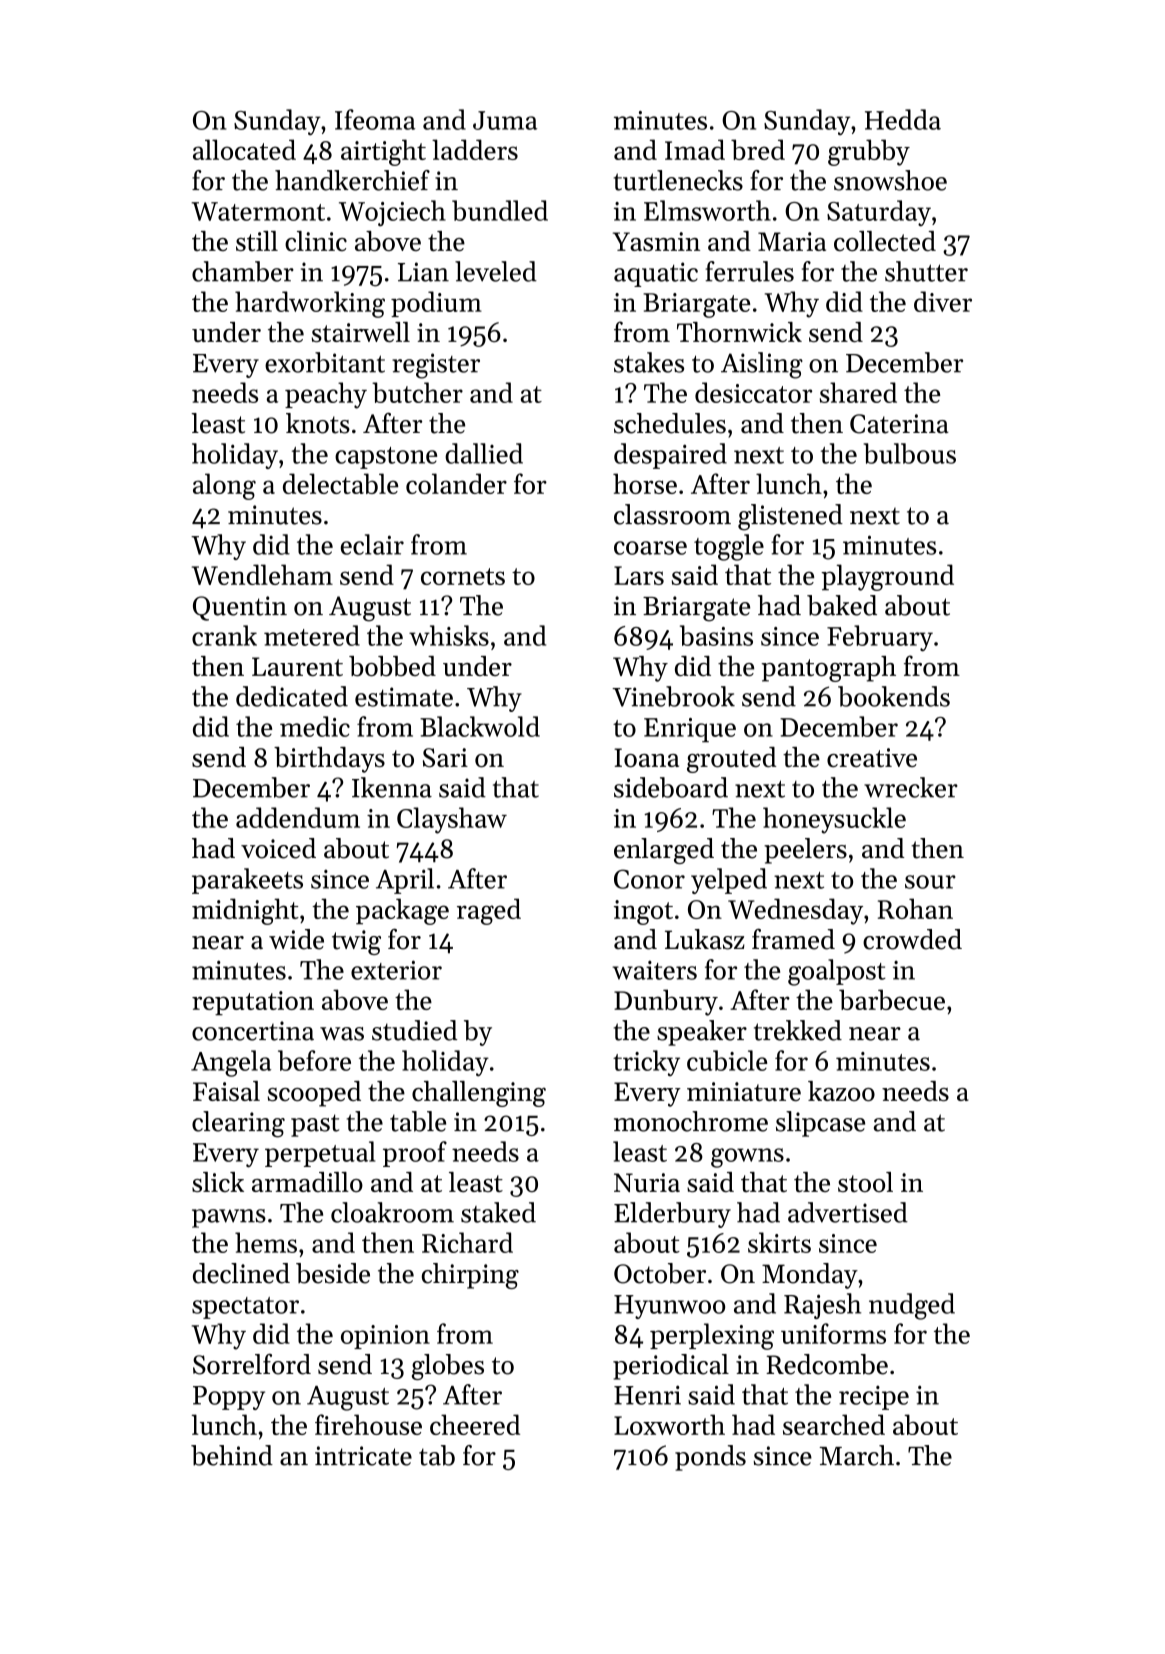 The width and height of the screenshot is (1165, 1654). What do you see at coordinates (463, 576) in the screenshot?
I see `cornets` at bounding box center [463, 576].
